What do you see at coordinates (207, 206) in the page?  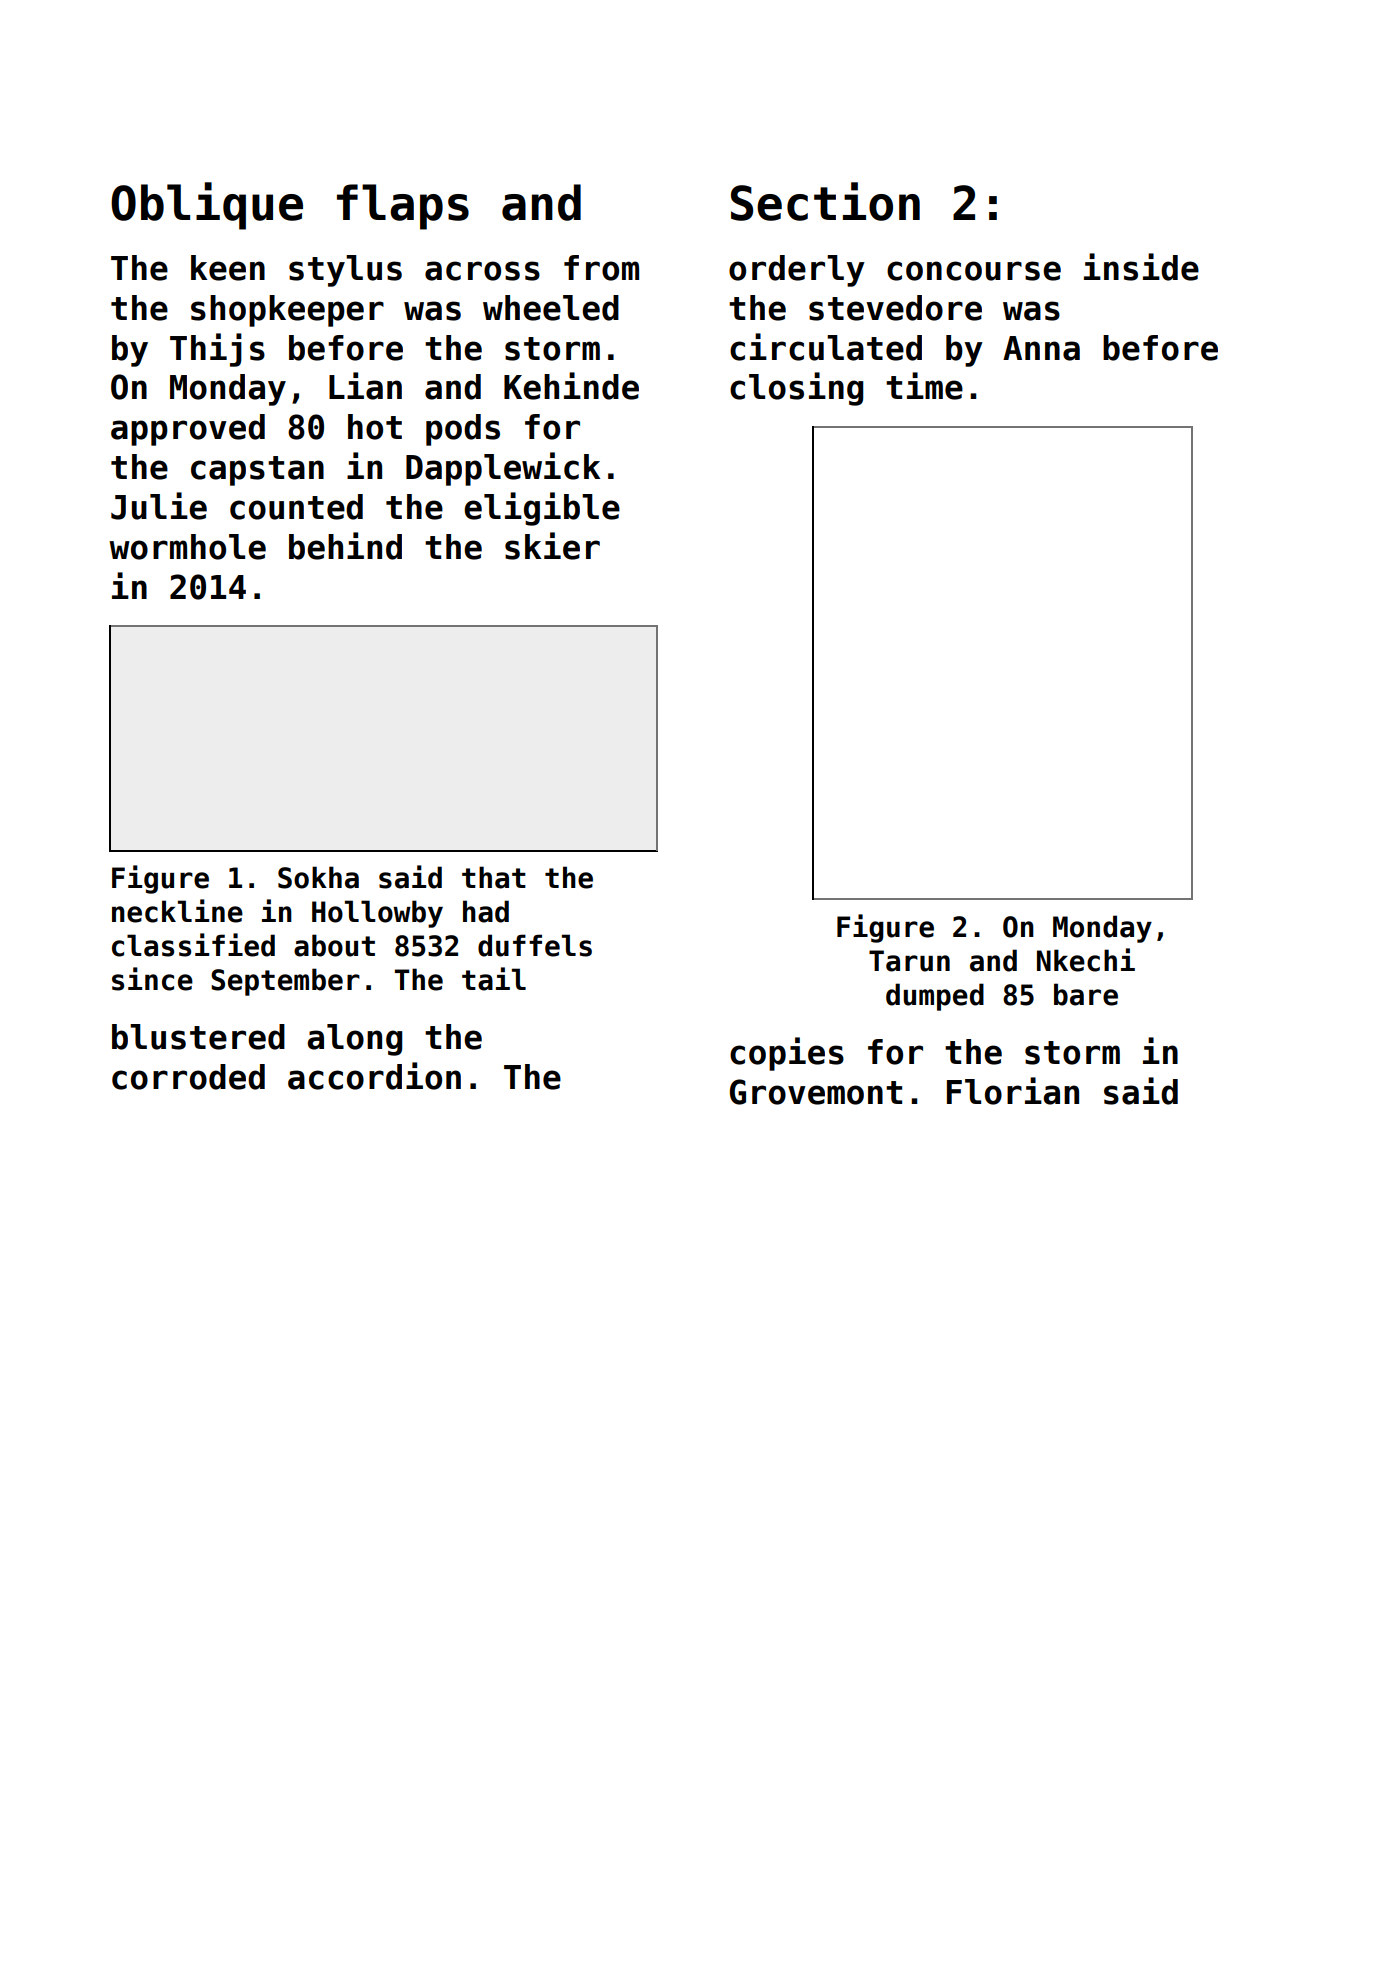 I see `Oblique` at bounding box center [207, 206].
